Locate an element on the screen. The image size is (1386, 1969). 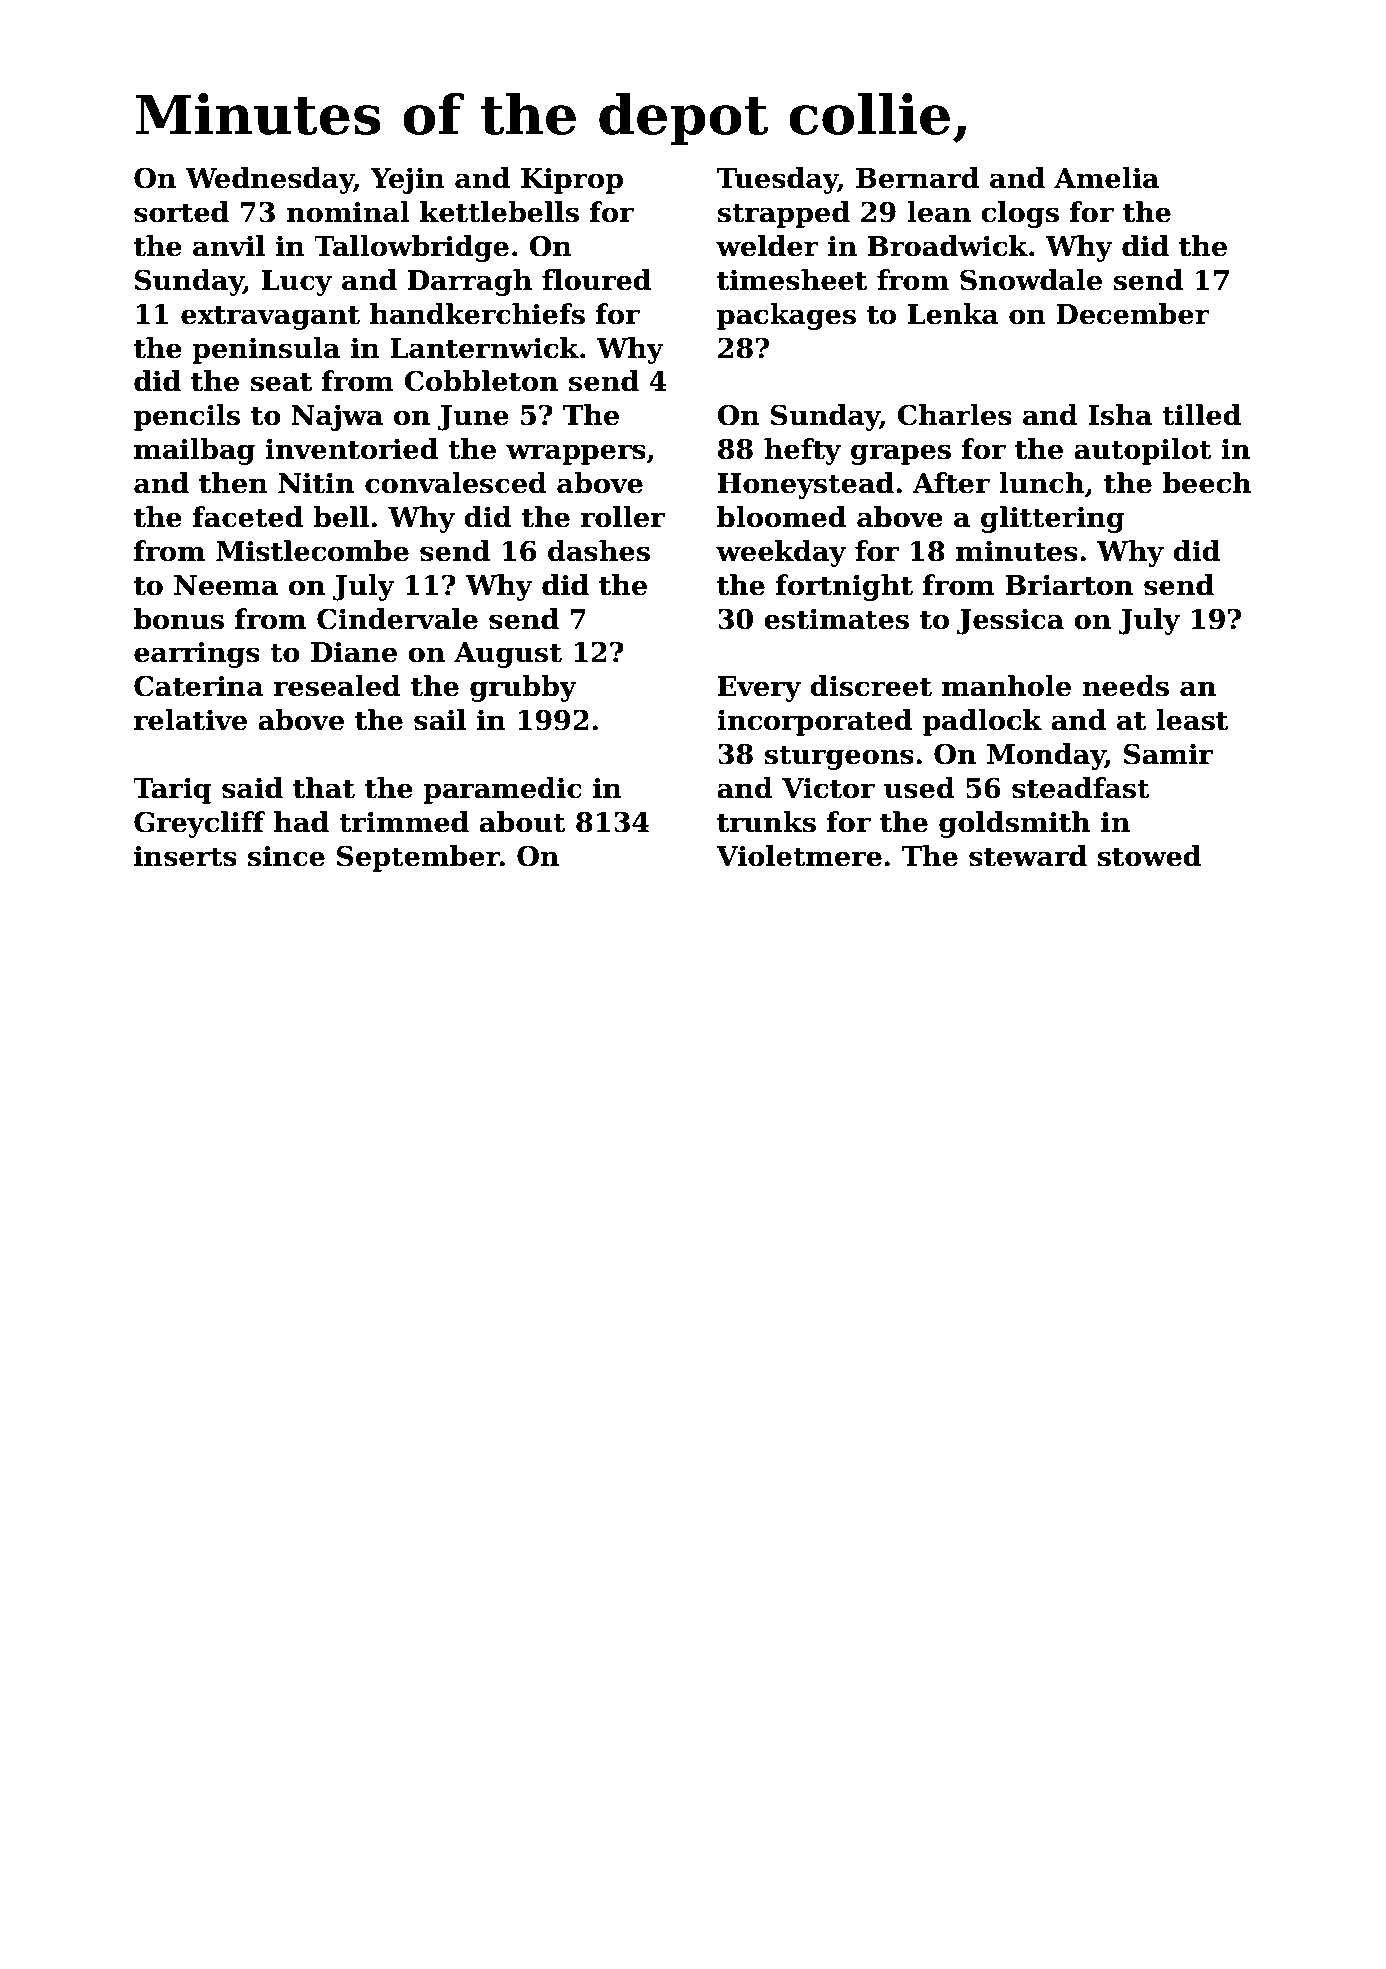
hefty is located at coordinates (802, 451).
